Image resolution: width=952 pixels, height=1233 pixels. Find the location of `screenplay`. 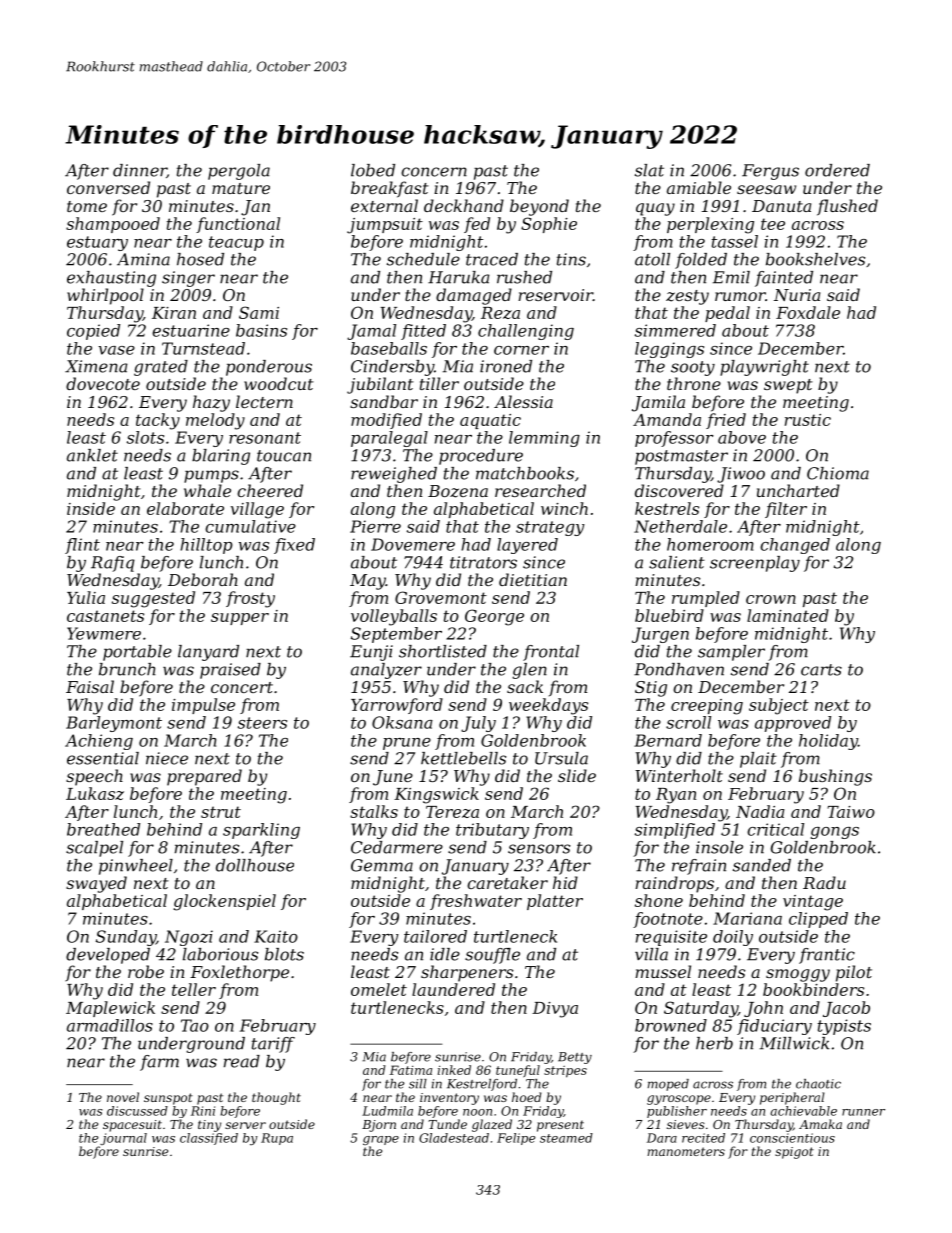

screenplay is located at coordinates (755, 564).
